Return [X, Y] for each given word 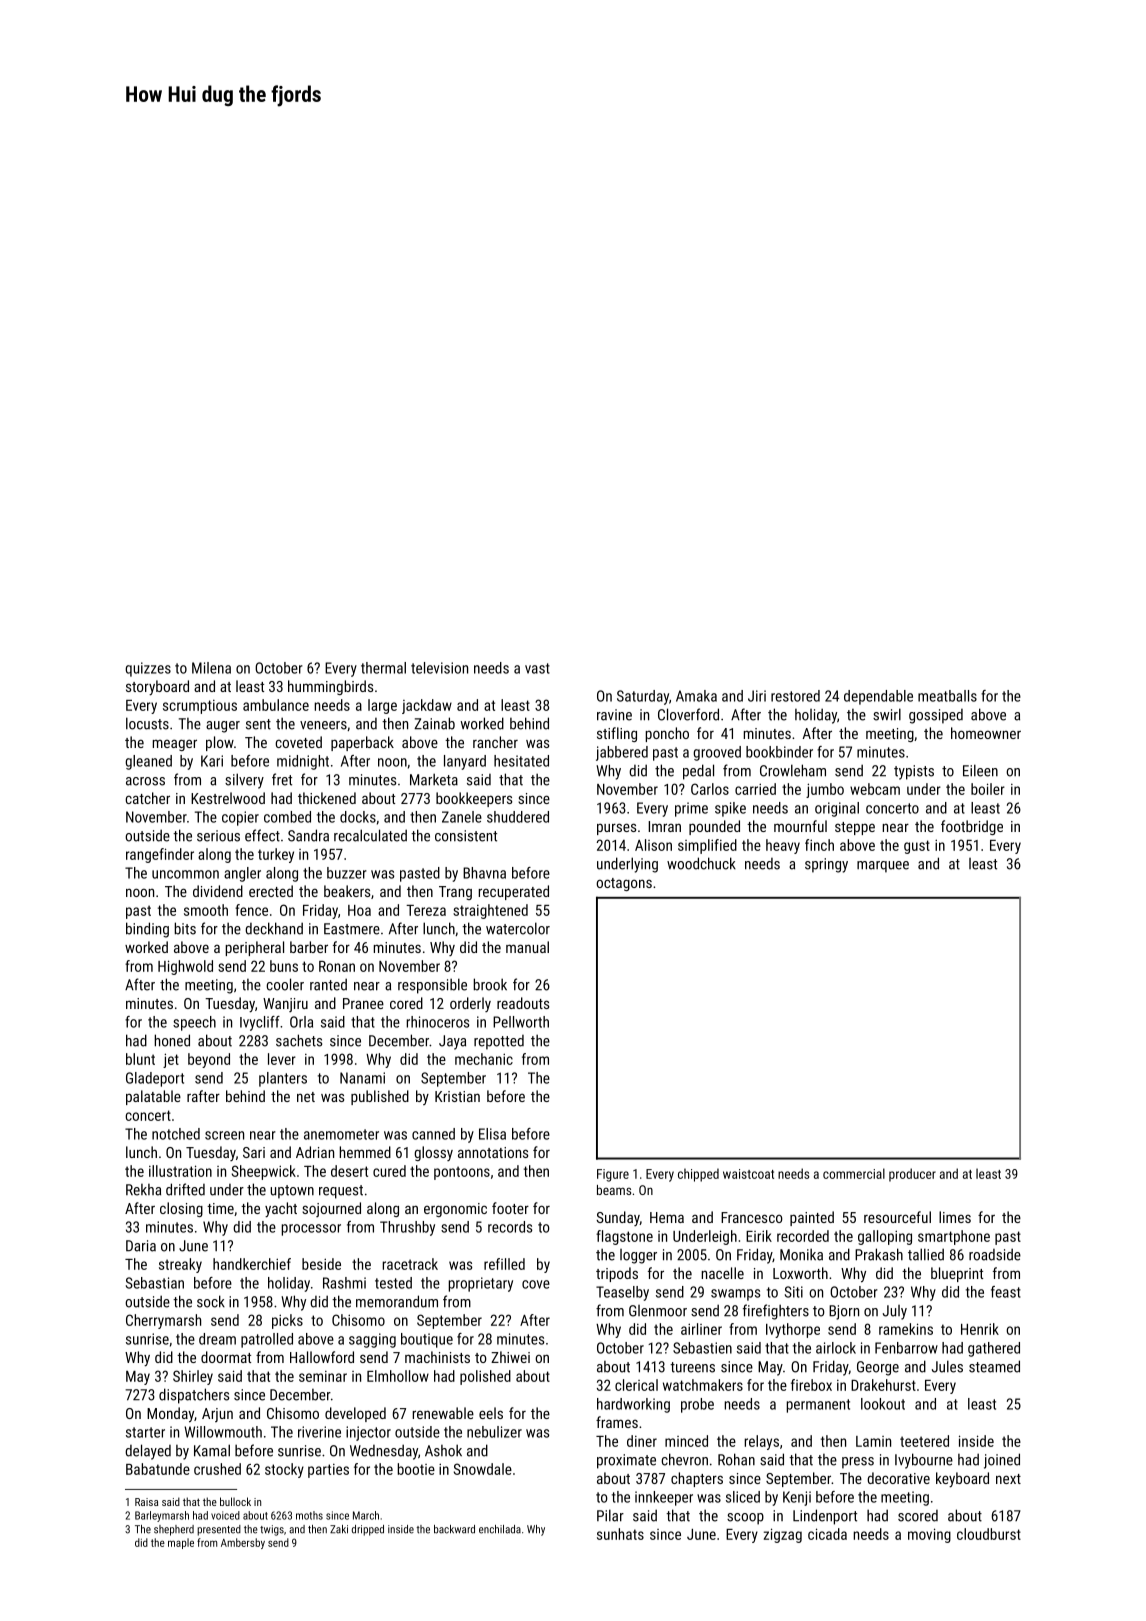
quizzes [148, 669]
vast [537, 668]
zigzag [783, 1535]
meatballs [947, 696]
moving [929, 1535]
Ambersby [243, 1543]
